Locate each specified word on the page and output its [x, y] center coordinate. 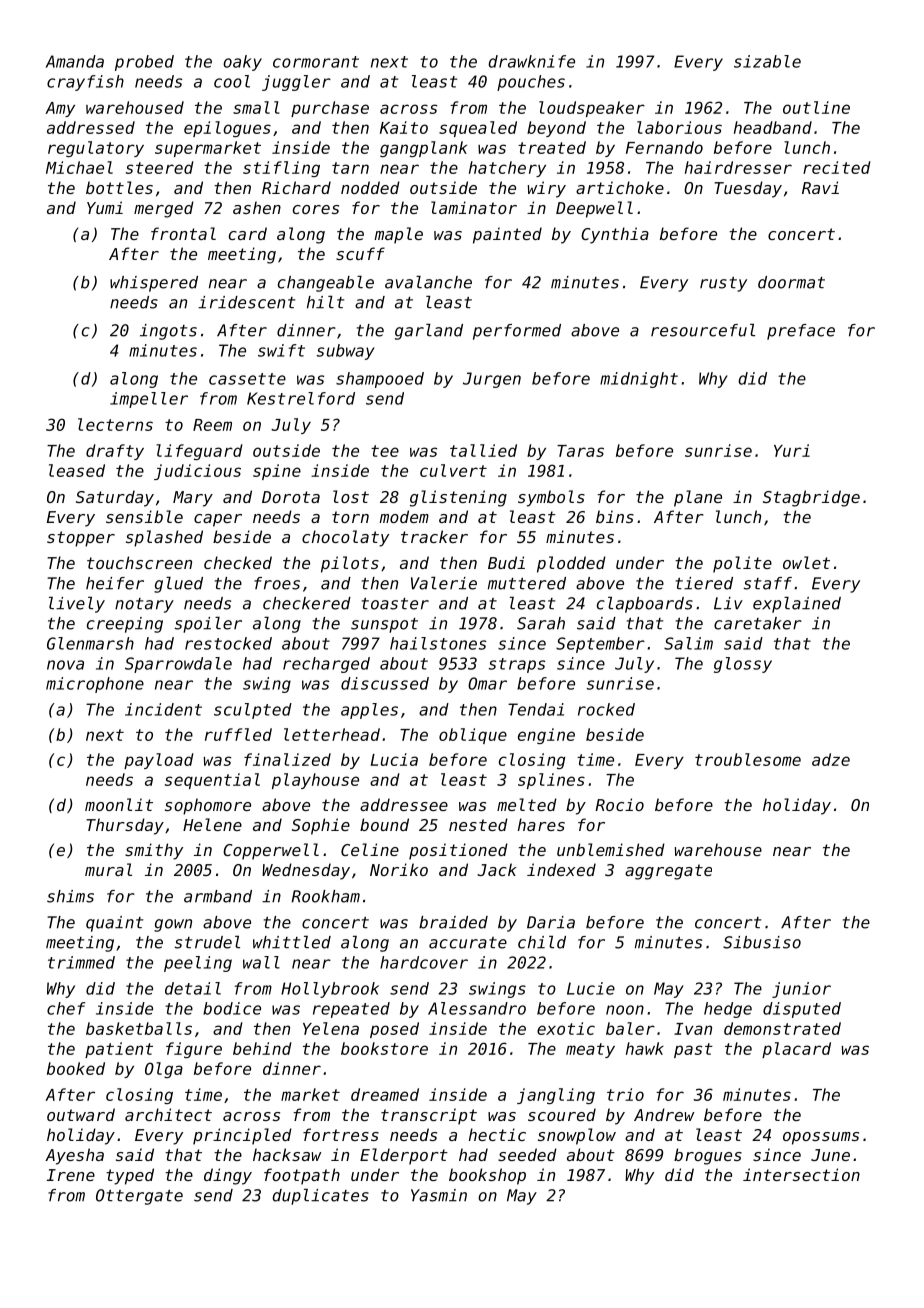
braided [453, 922]
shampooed [380, 380]
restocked [228, 643]
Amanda [75, 61]
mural [108, 869]
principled [242, 1136]
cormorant [316, 62]
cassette [247, 379]
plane [698, 498]
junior [801, 990]
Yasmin [439, 1195]
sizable [767, 61]
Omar [487, 683]
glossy [743, 665]
